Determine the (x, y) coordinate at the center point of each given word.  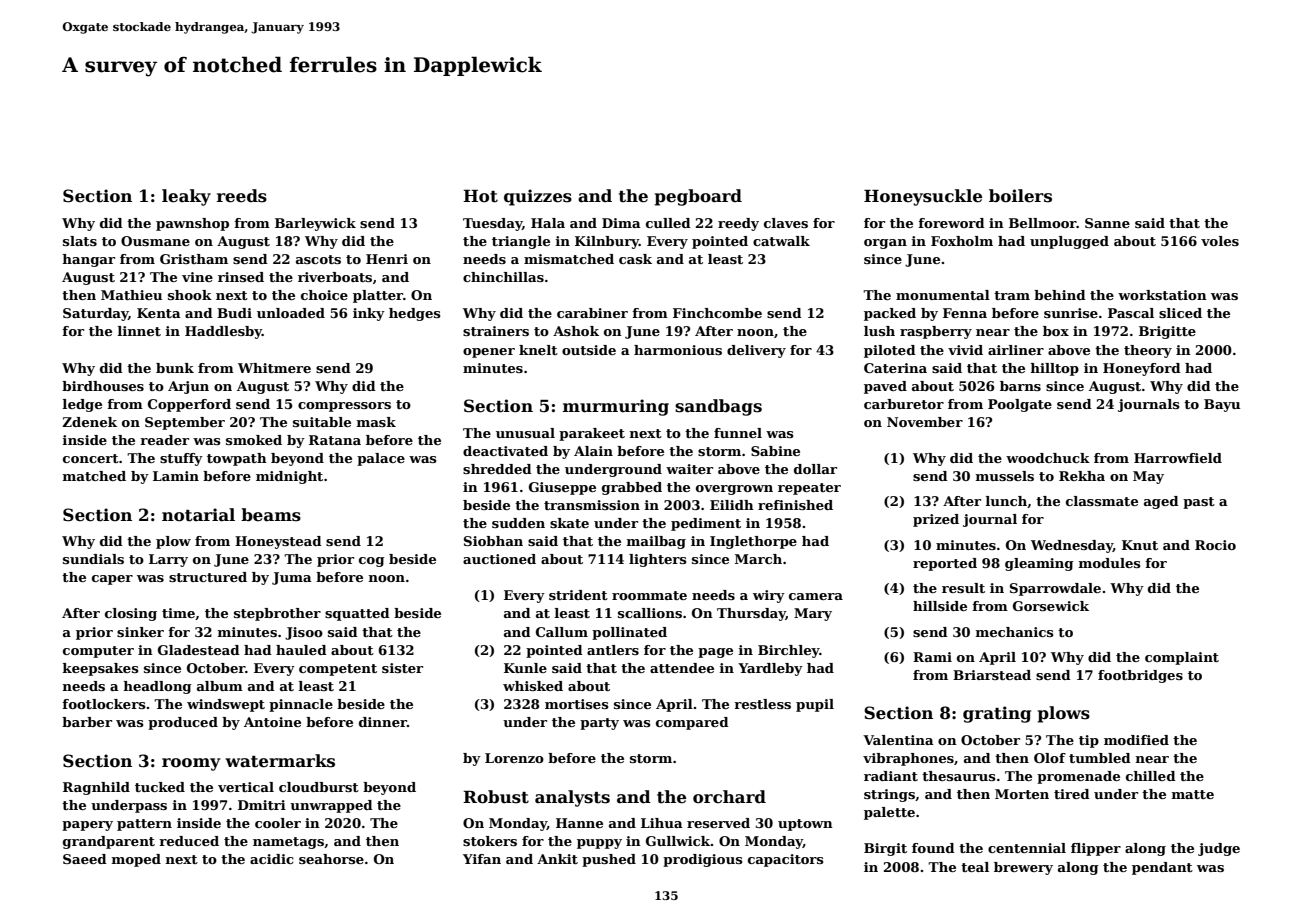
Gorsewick (1051, 606)
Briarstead (992, 675)
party (599, 724)
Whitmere (274, 368)
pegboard (698, 197)
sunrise (1071, 313)
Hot (480, 196)
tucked (160, 787)
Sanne (1107, 223)
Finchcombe (717, 313)
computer (98, 652)
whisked (533, 686)
